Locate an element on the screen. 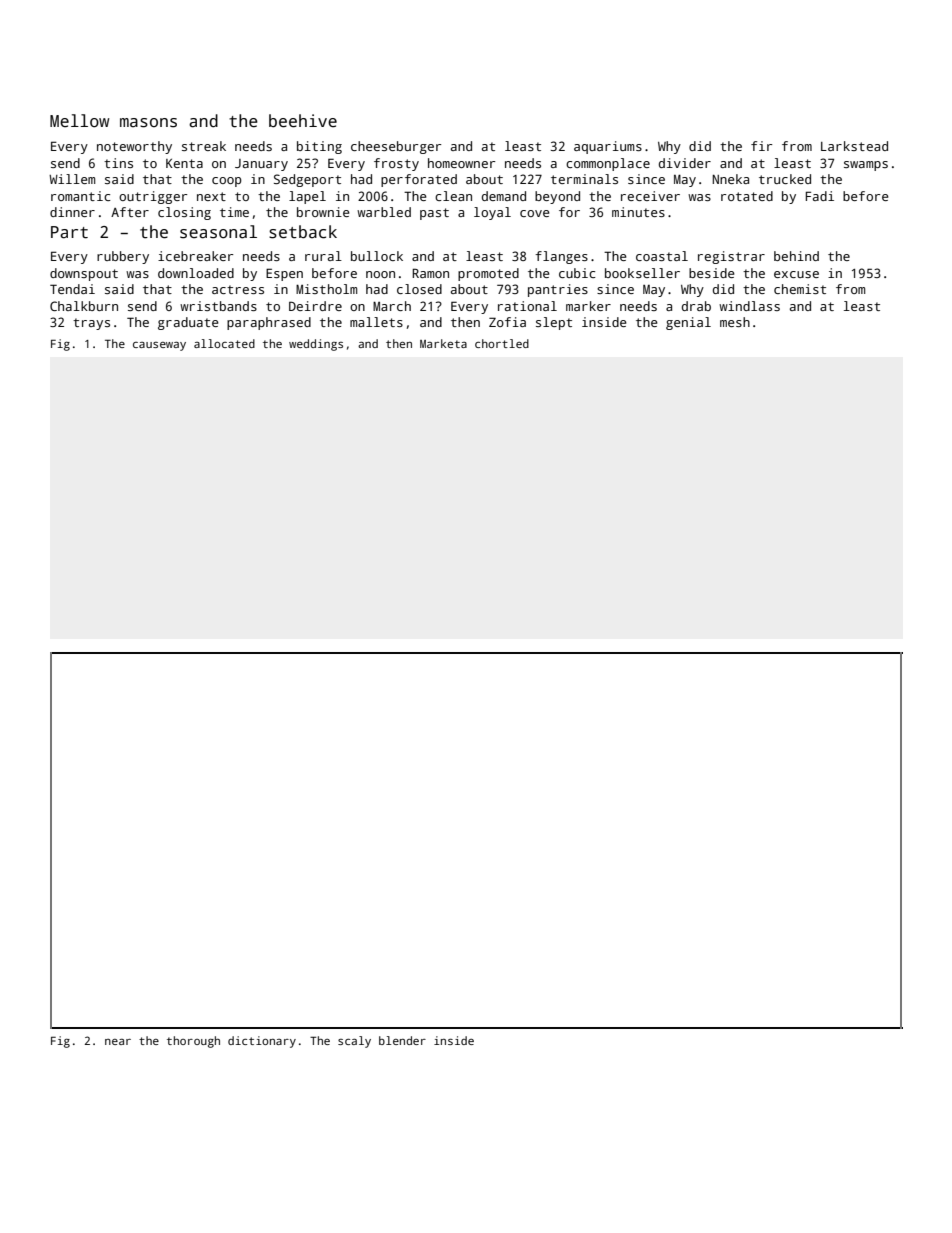 This screenshot has height=1233, width=952. masons is located at coordinates (148, 123).
